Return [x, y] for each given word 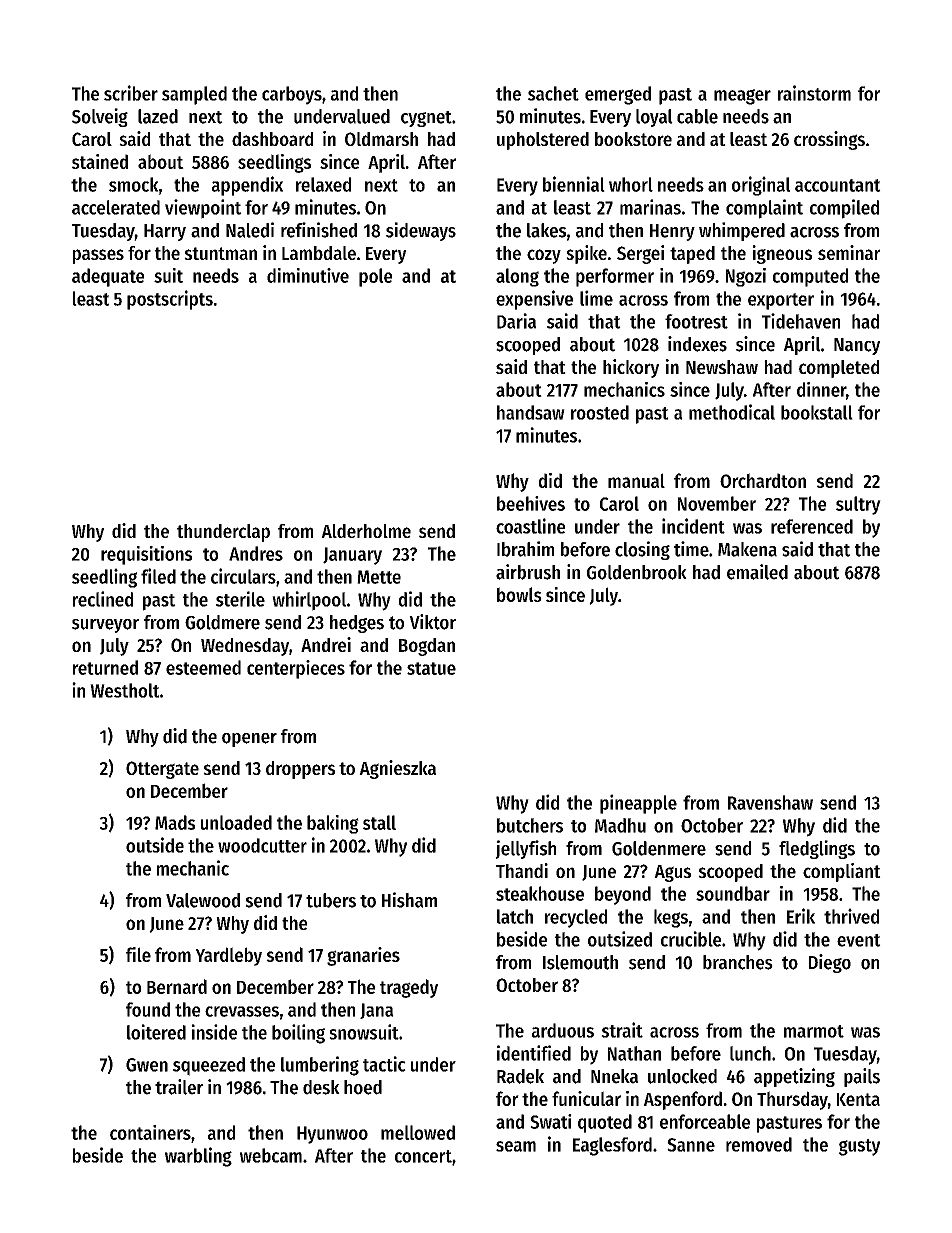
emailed [757, 572]
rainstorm [814, 93]
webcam [271, 1155]
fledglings [817, 849]
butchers [530, 825]
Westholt [125, 690]
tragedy [409, 988]
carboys [292, 95]
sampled [194, 95]
